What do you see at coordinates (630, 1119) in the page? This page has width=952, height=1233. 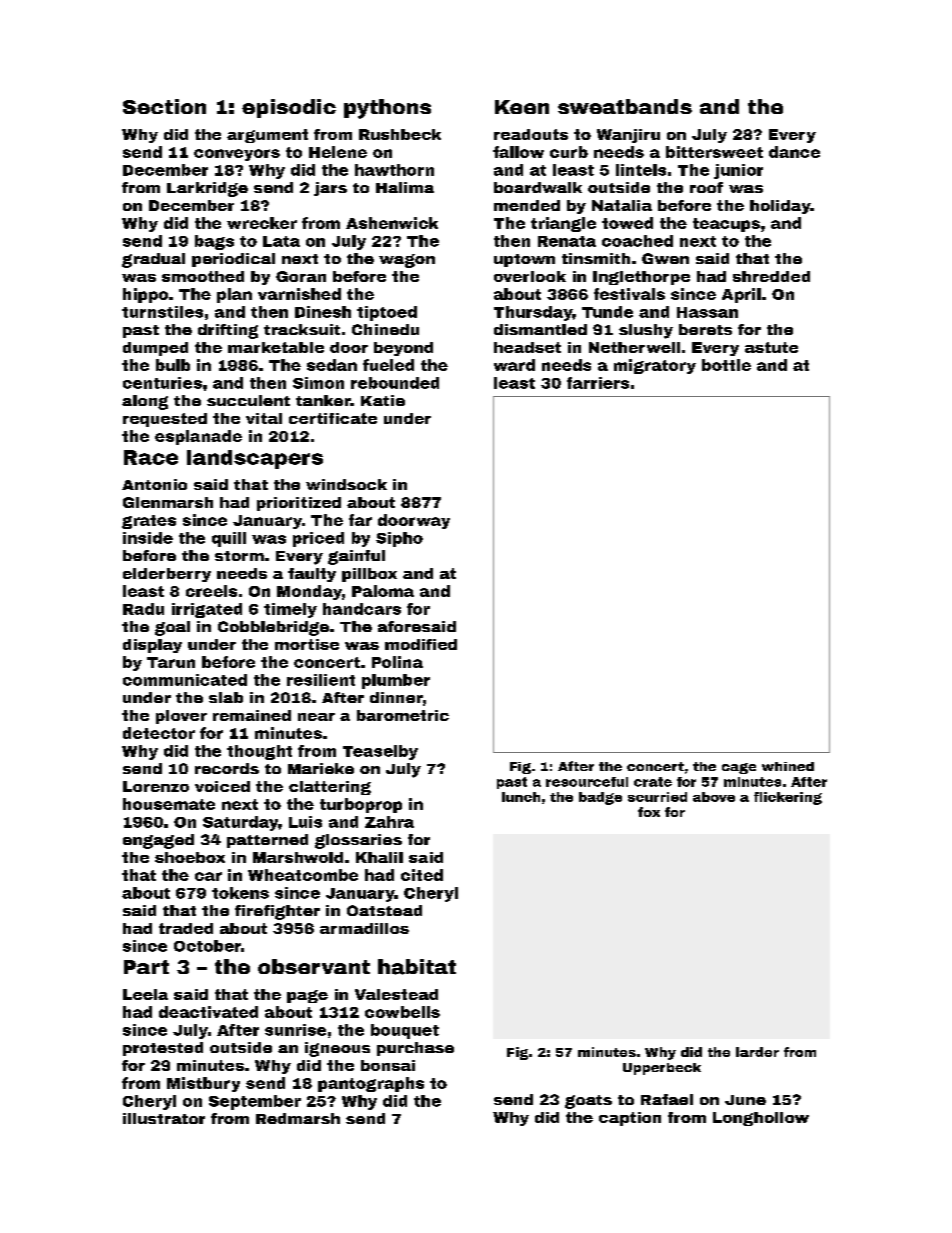 I see `caption` at bounding box center [630, 1119].
